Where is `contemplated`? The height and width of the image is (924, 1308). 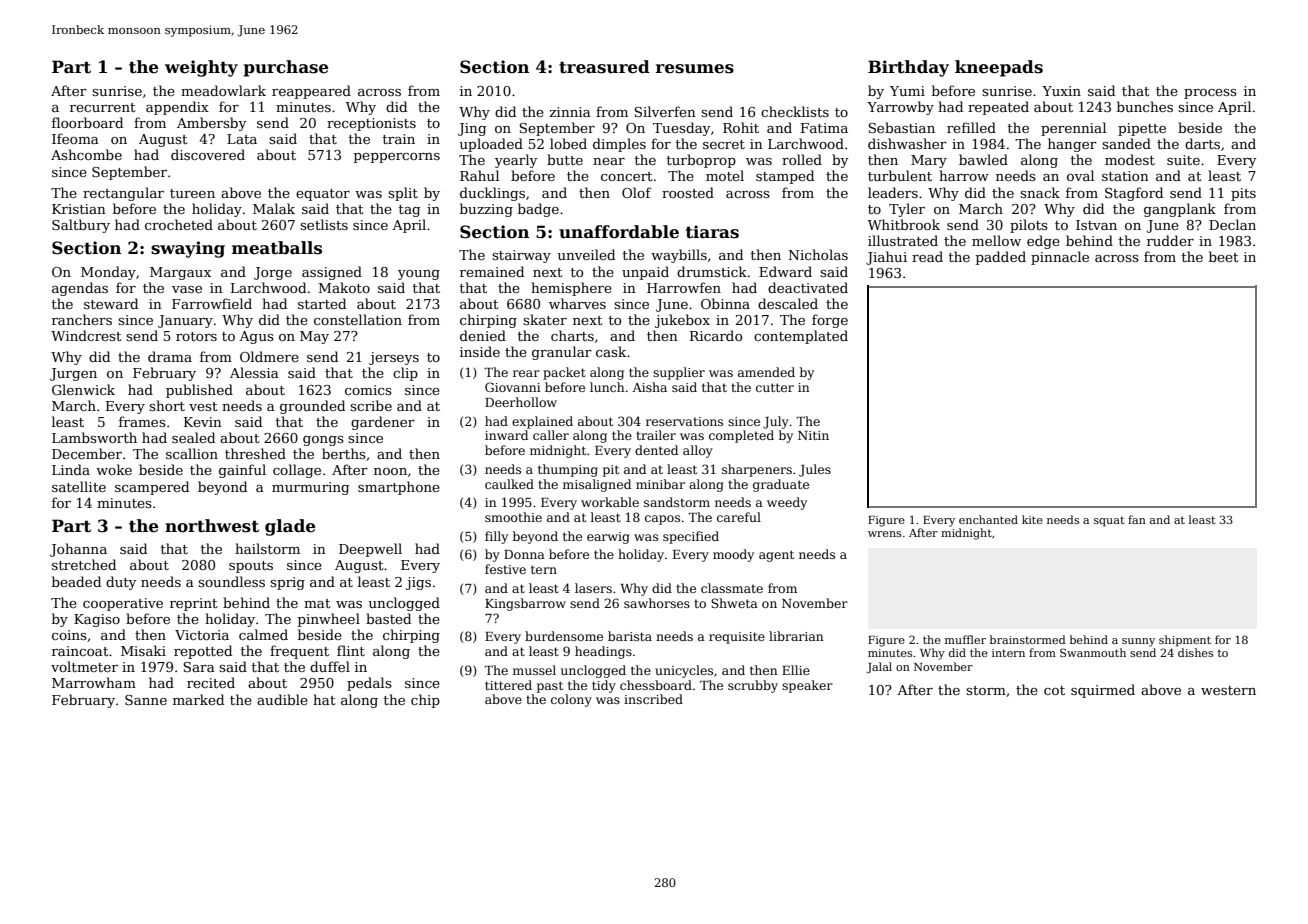
contemplated is located at coordinates (801, 337).
